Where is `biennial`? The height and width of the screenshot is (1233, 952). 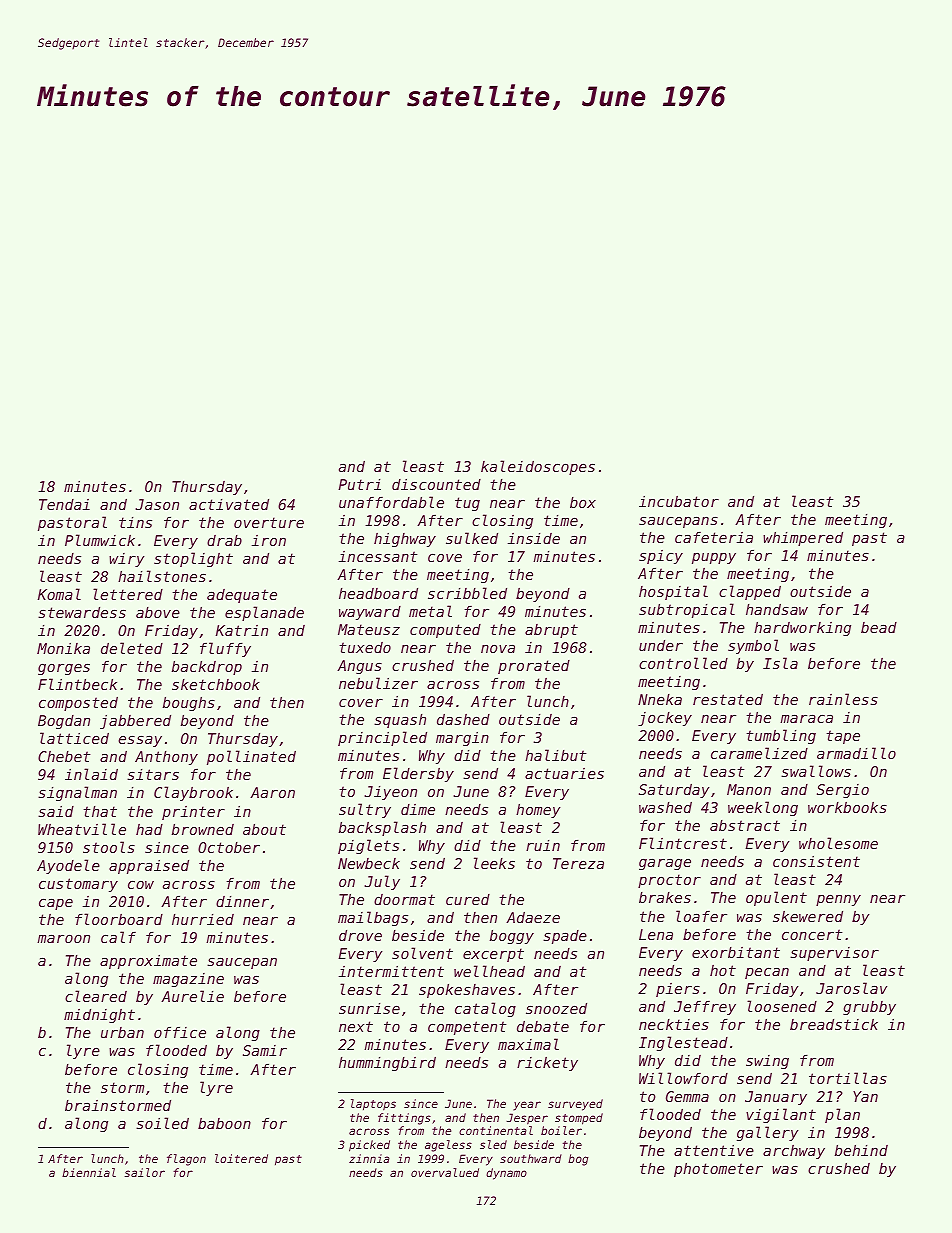 biennial is located at coordinates (89, 1172).
